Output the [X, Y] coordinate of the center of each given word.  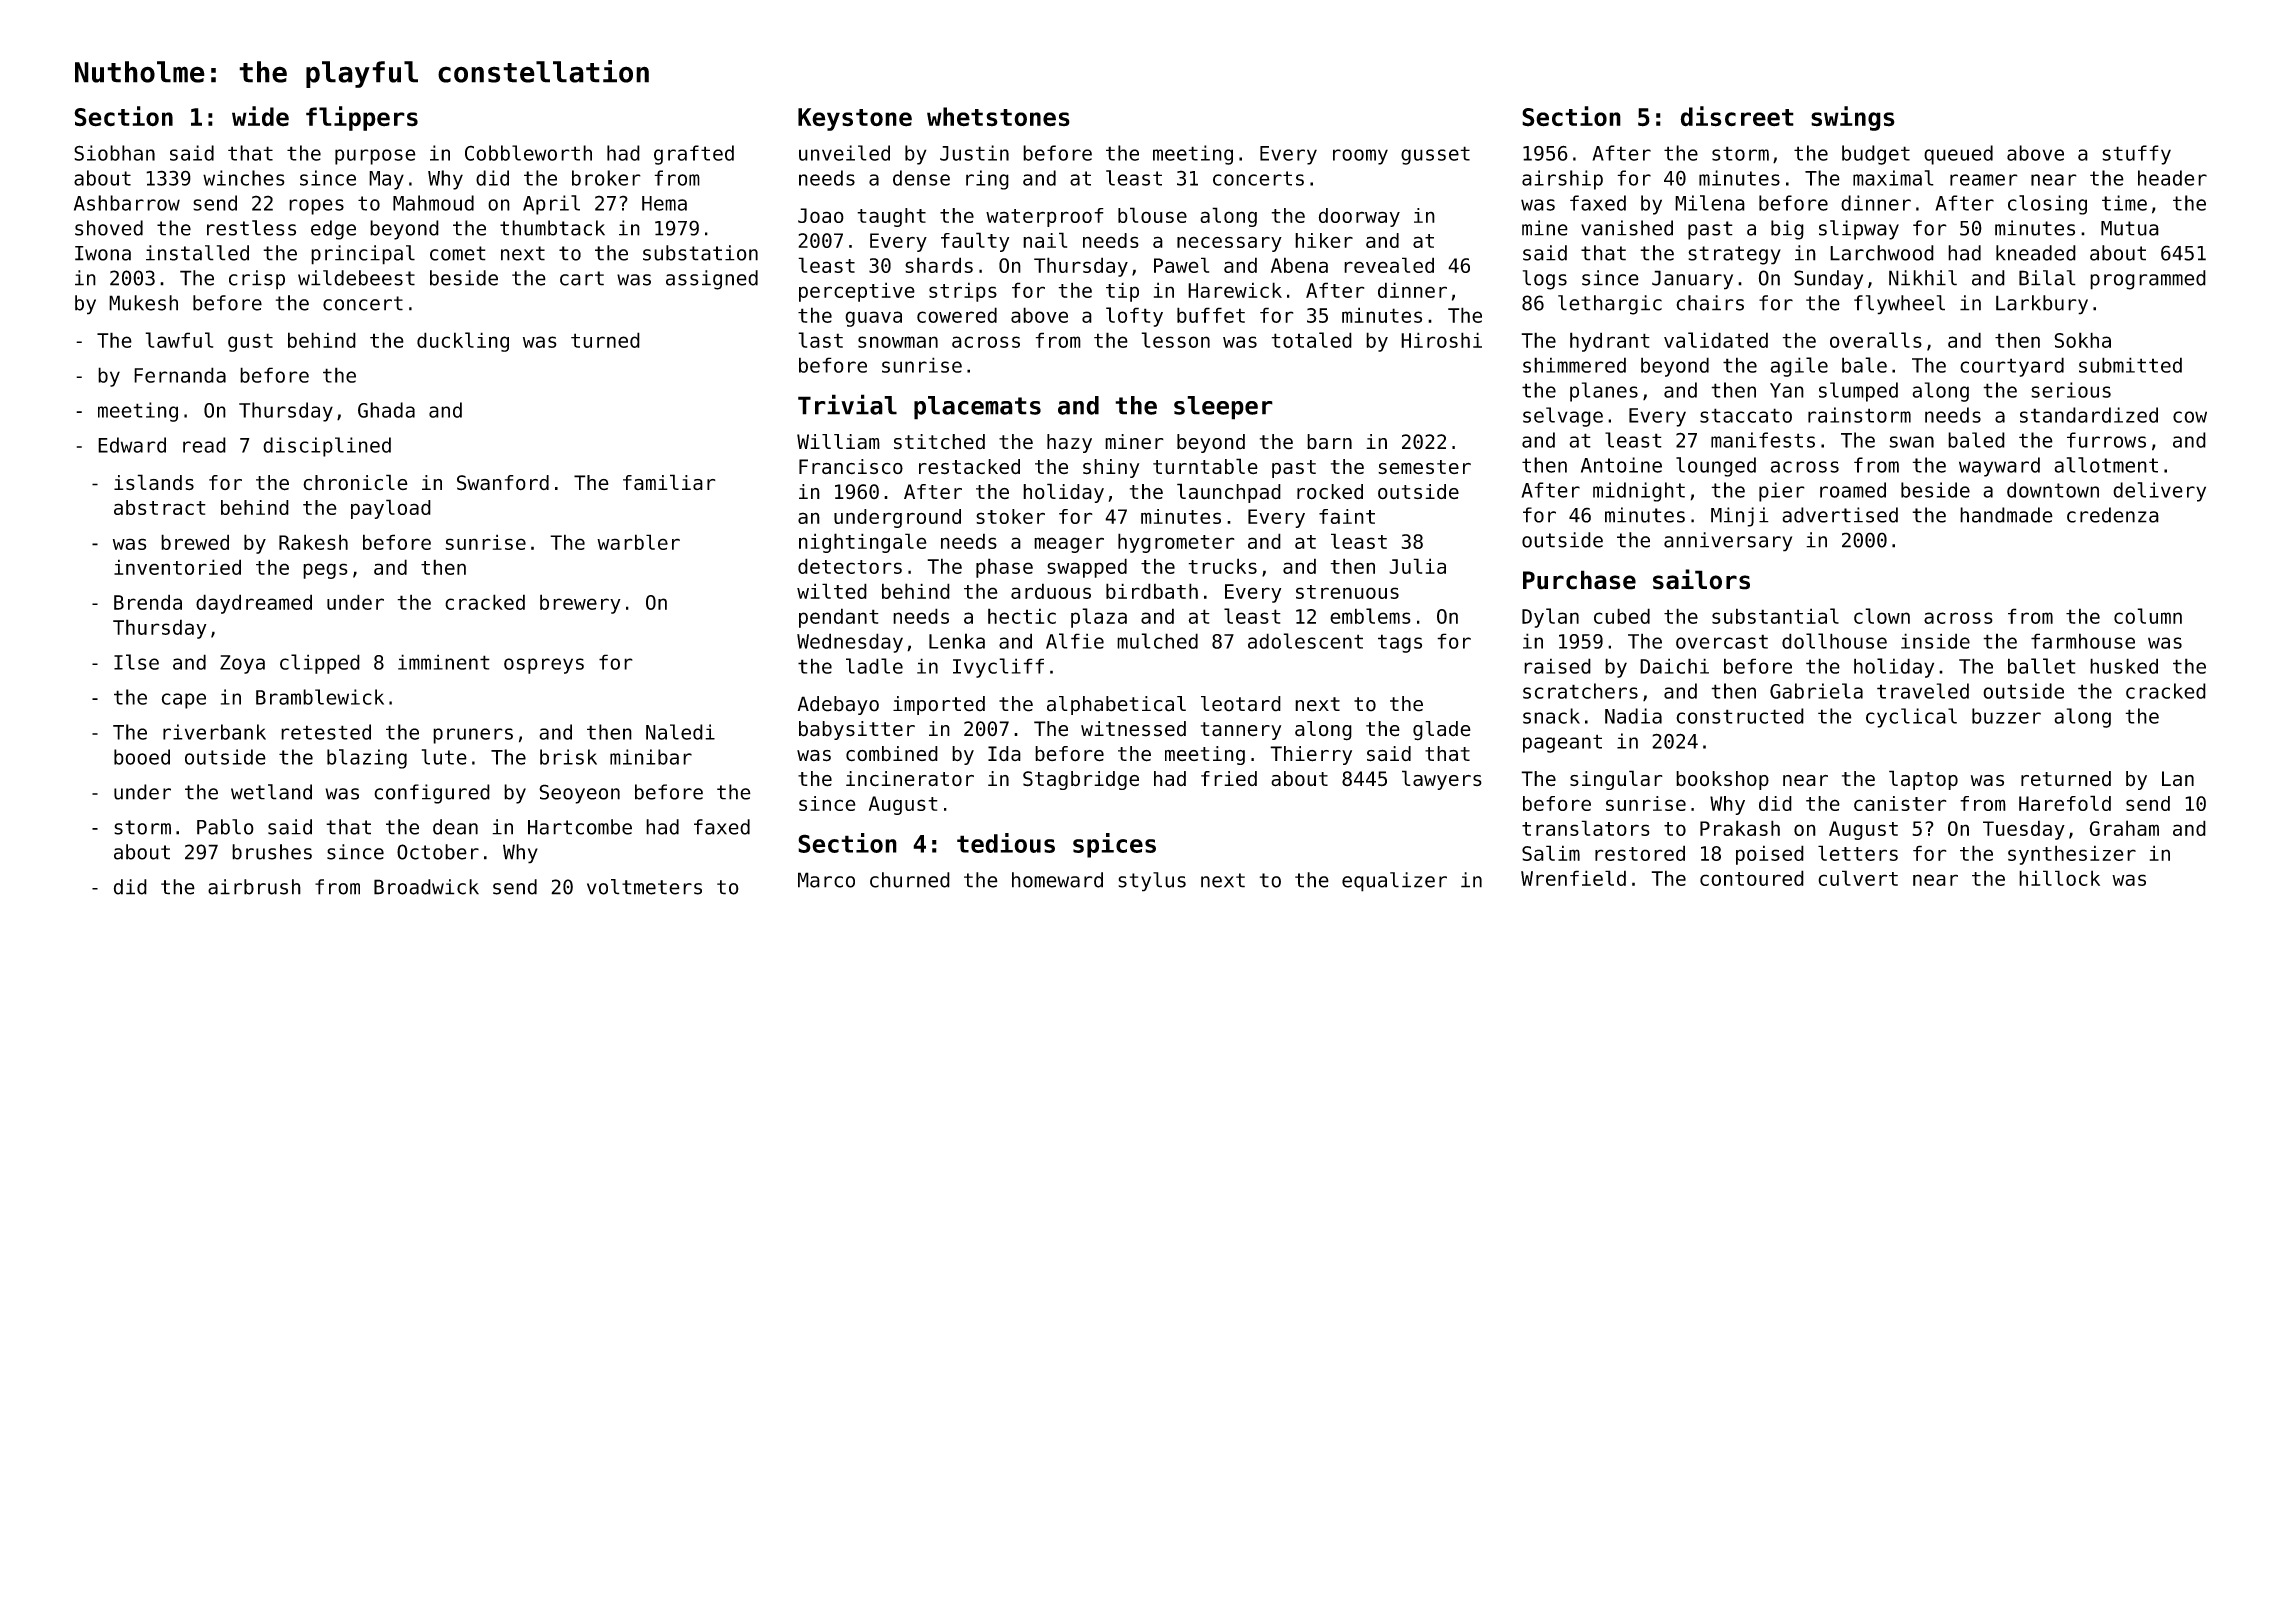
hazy [1069, 443]
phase [1004, 568]
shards [939, 265]
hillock [2059, 878]
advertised [1840, 515]
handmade [2006, 515]
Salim [1551, 853]
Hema [664, 203]
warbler [638, 542]
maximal [1893, 178]
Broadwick [426, 887]
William [838, 442]
